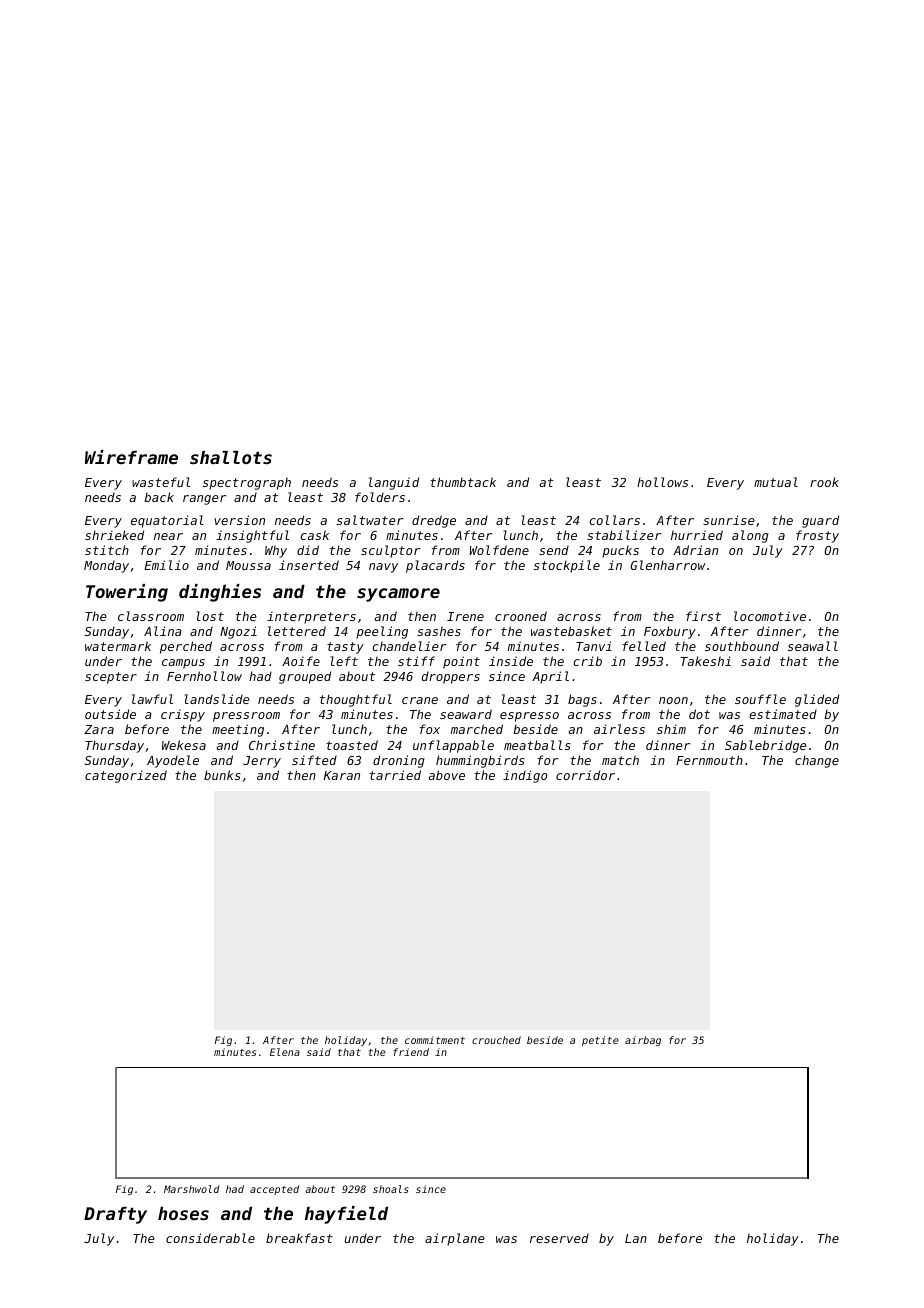 Image resolution: width=924 pixels, height=1308 pixels. What do you see at coordinates (770, 616) in the image?
I see `locomotive` at bounding box center [770, 616].
